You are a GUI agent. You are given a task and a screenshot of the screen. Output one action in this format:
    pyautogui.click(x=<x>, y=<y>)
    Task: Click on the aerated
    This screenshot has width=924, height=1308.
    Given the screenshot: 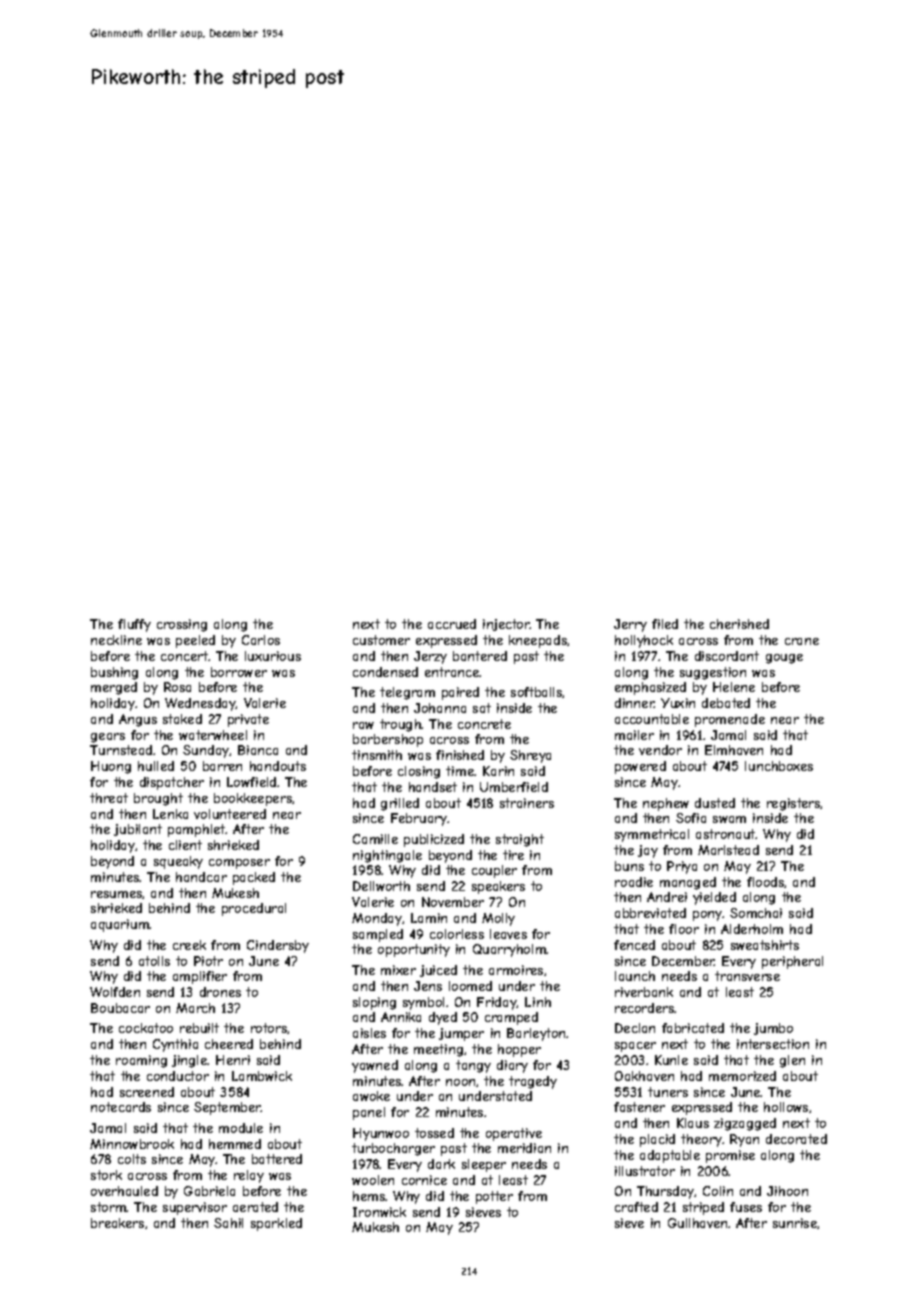 What is the action you would take?
    pyautogui.click(x=255, y=1207)
